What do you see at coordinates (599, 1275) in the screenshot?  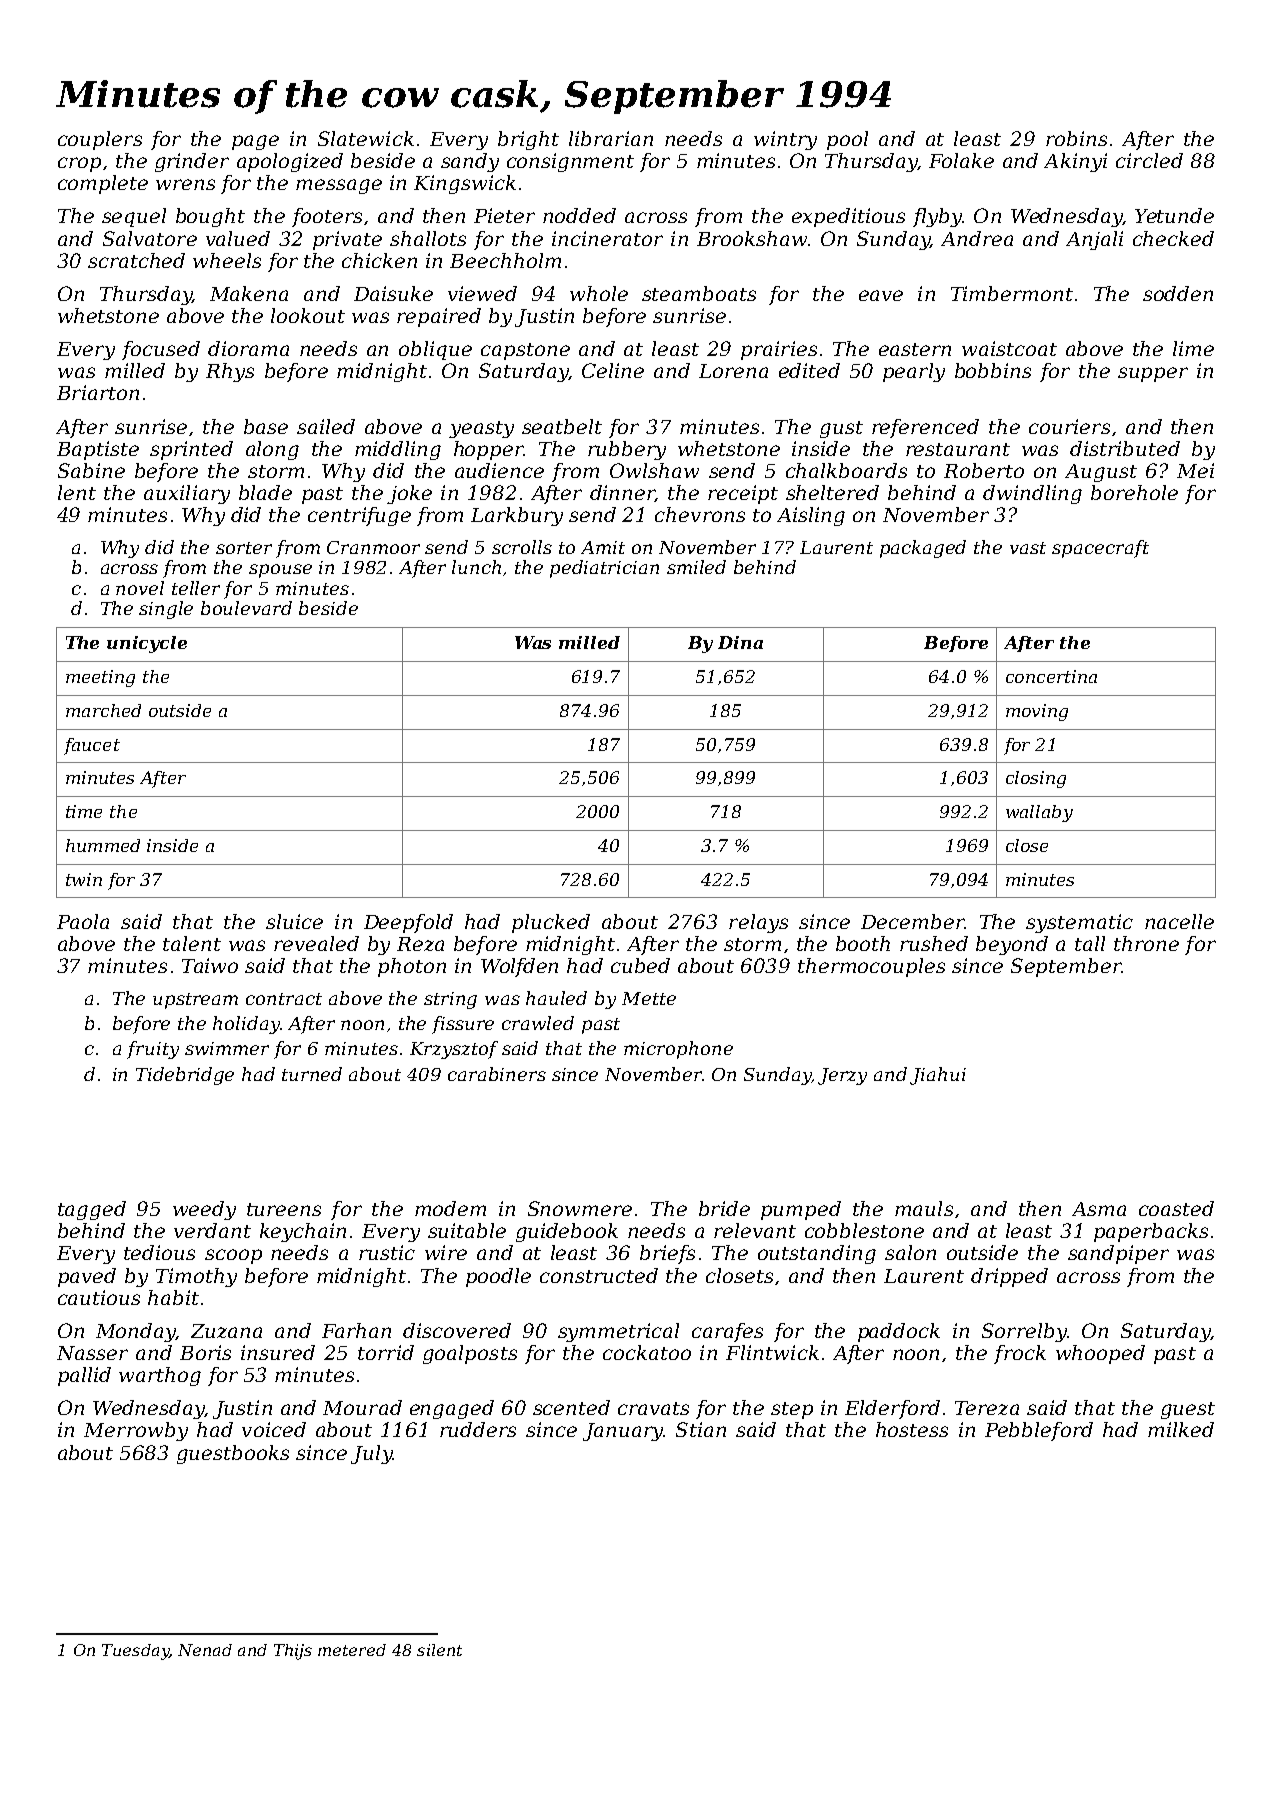 I see `constructed` at bounding box center [599, 1275].
